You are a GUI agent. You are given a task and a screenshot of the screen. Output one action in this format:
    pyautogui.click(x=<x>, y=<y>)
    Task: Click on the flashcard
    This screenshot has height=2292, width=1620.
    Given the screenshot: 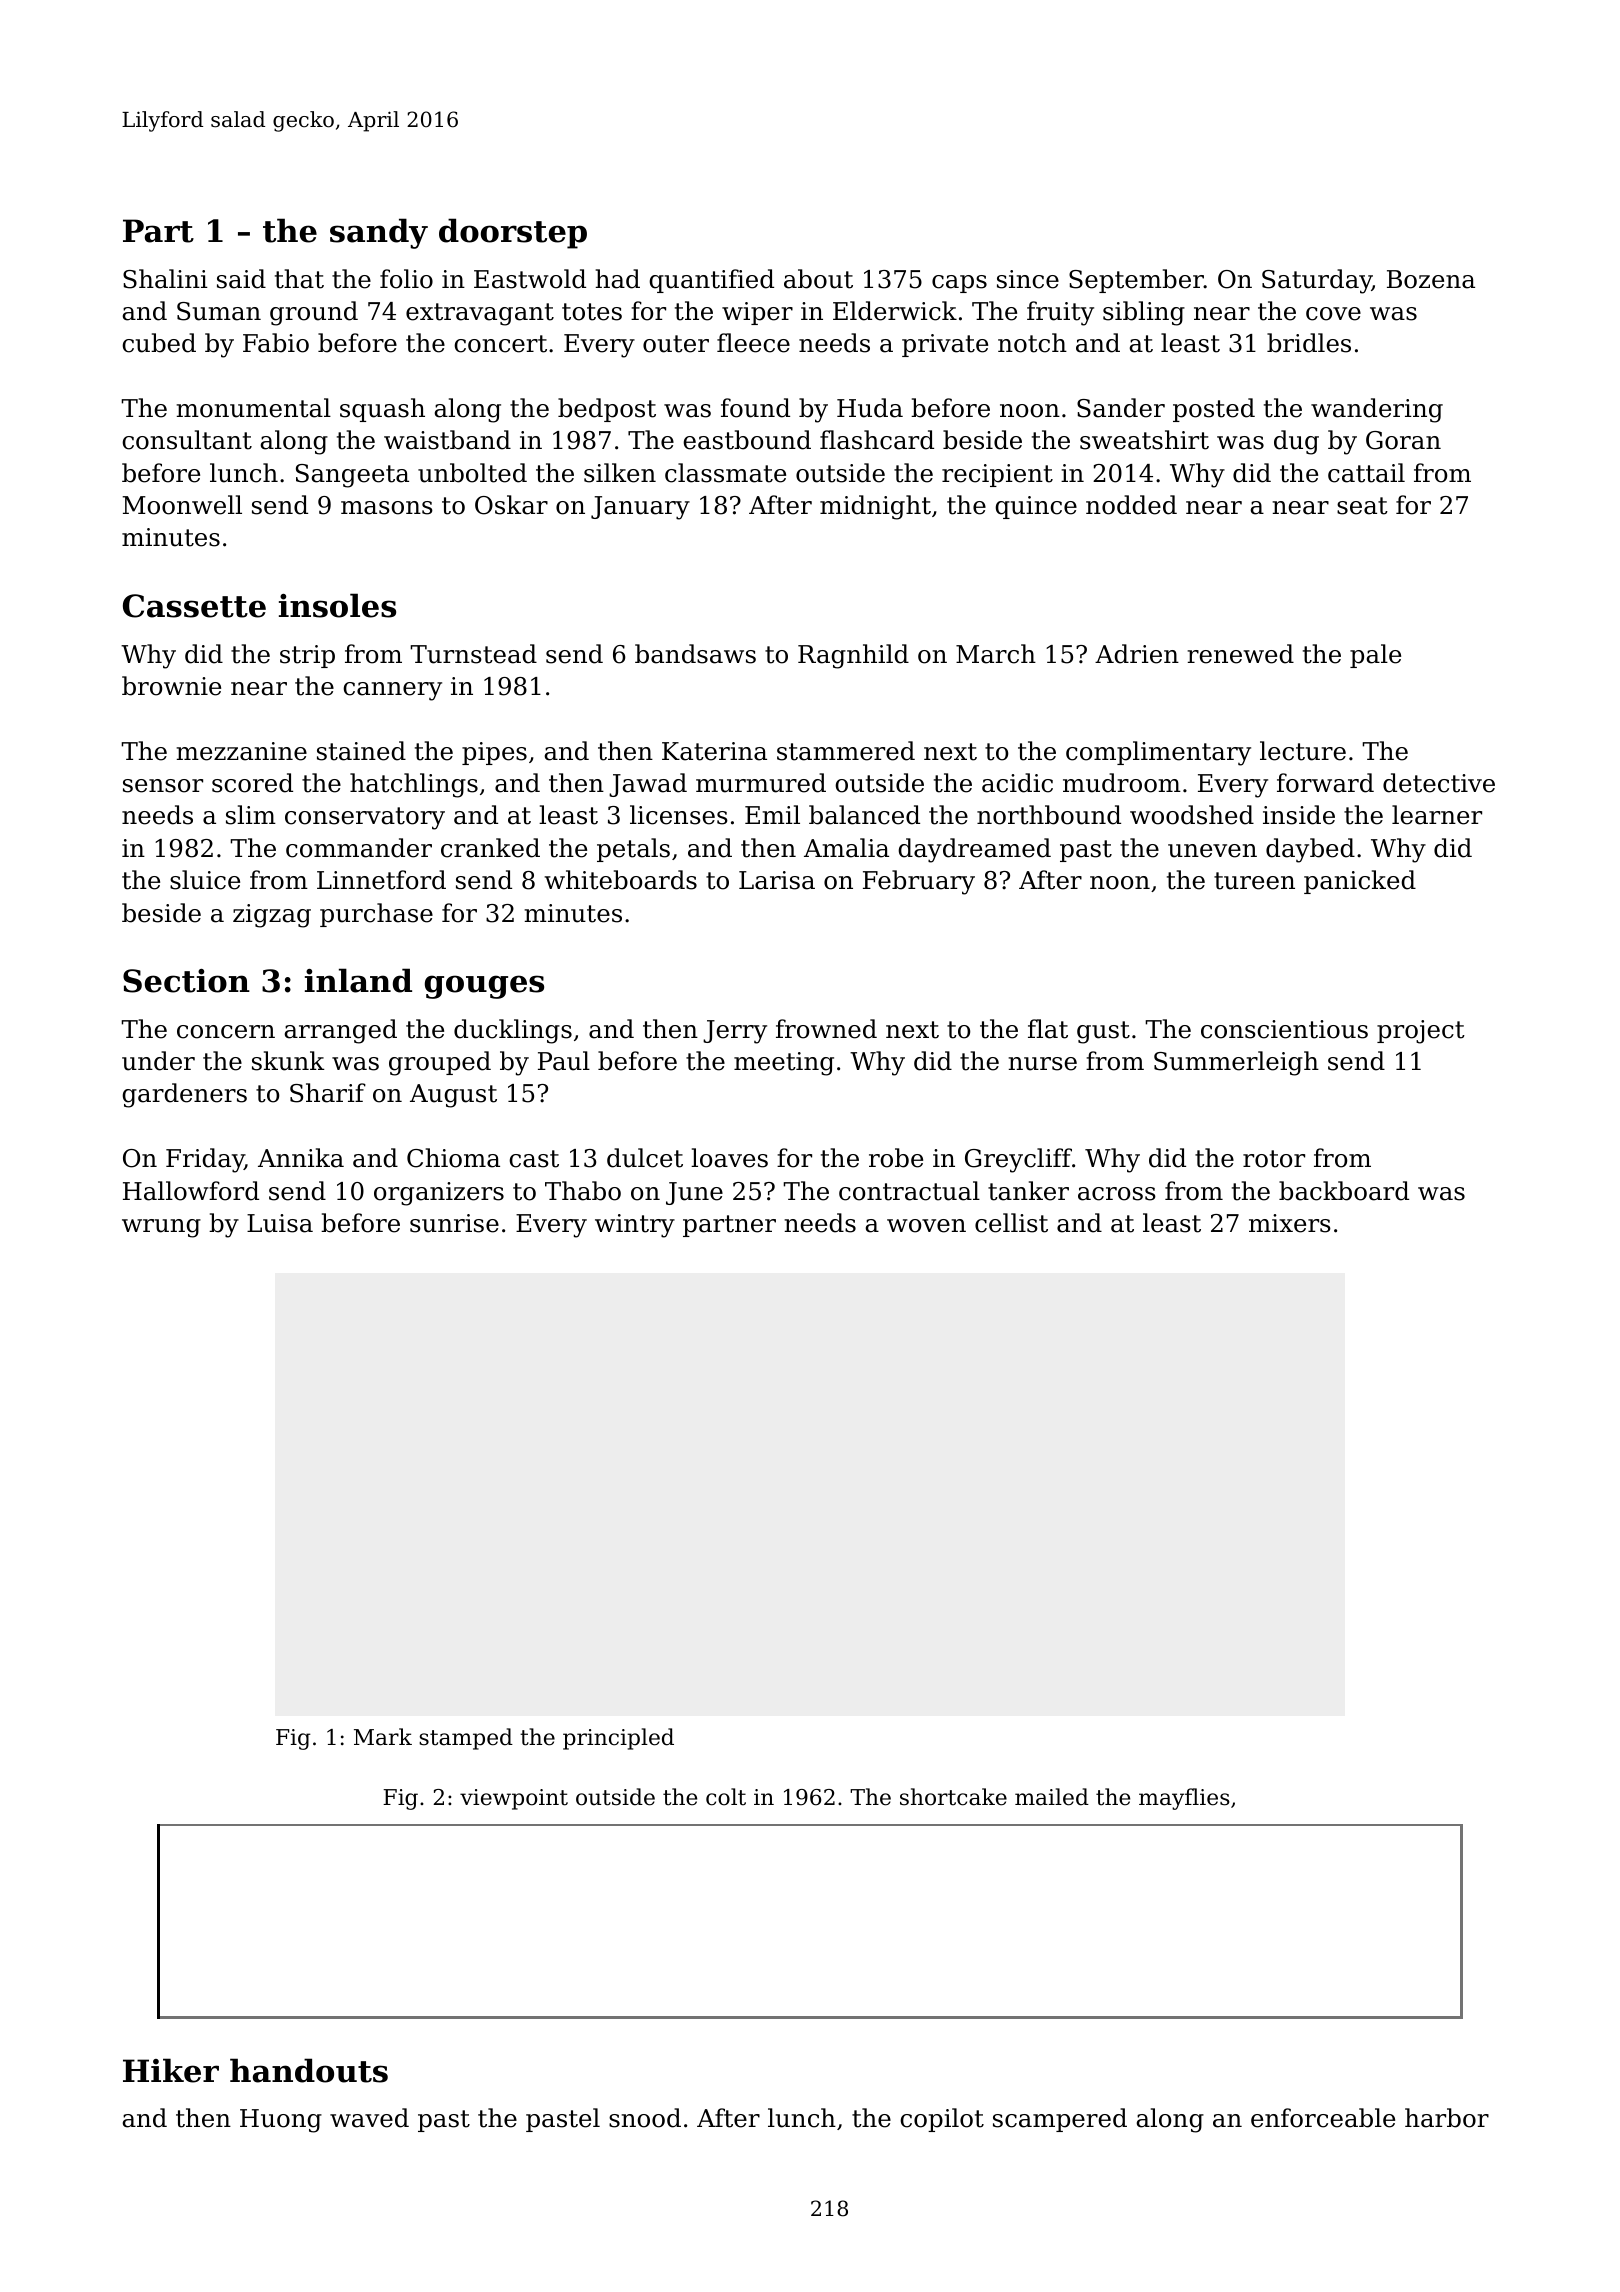 What is the action you would take?
    pyautogui.click(x=877, y=440)
